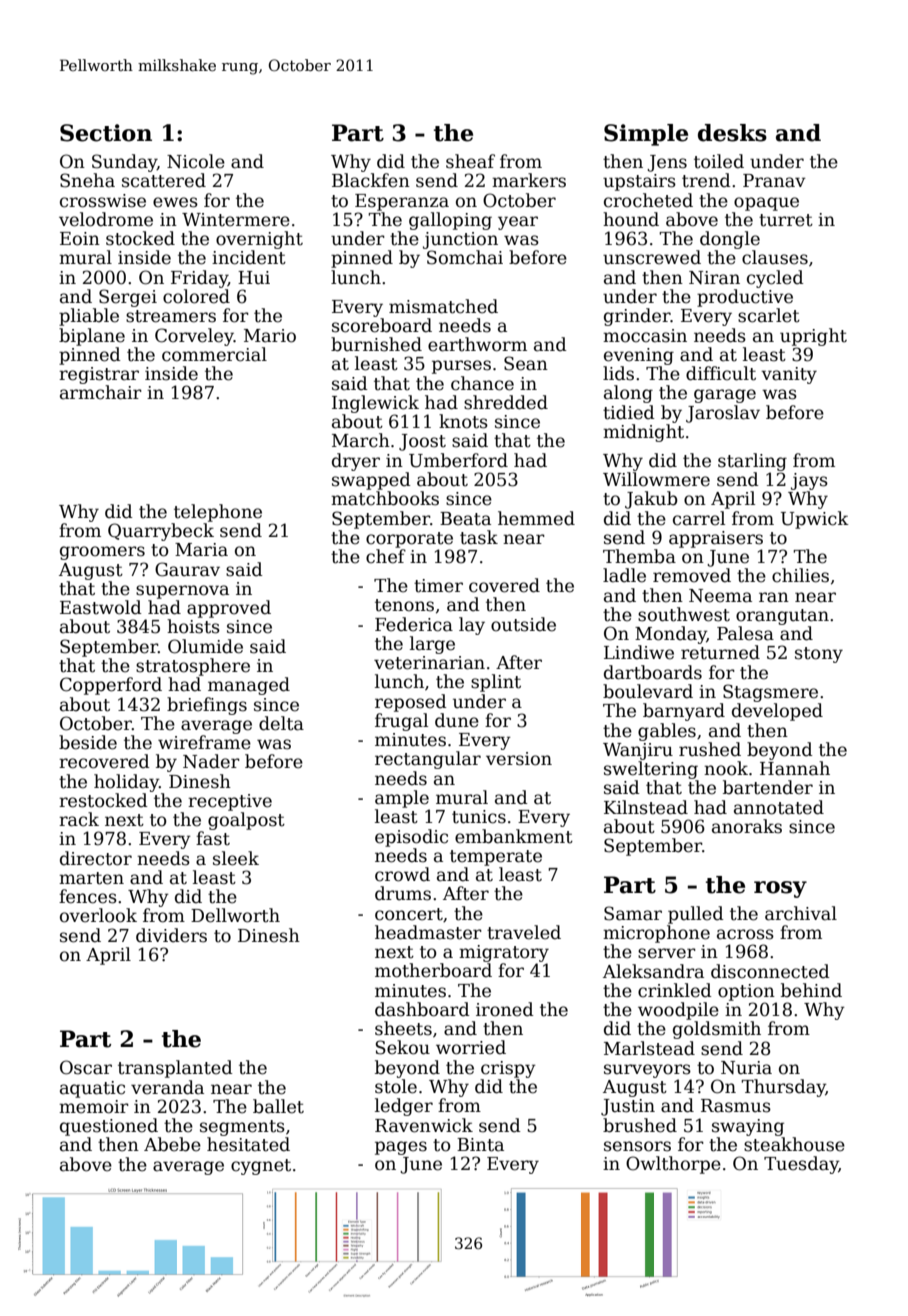 The image size is (908, 1316). Describe the element at coordinates (505, 1009) in the image. I see `ironed` at that location.
